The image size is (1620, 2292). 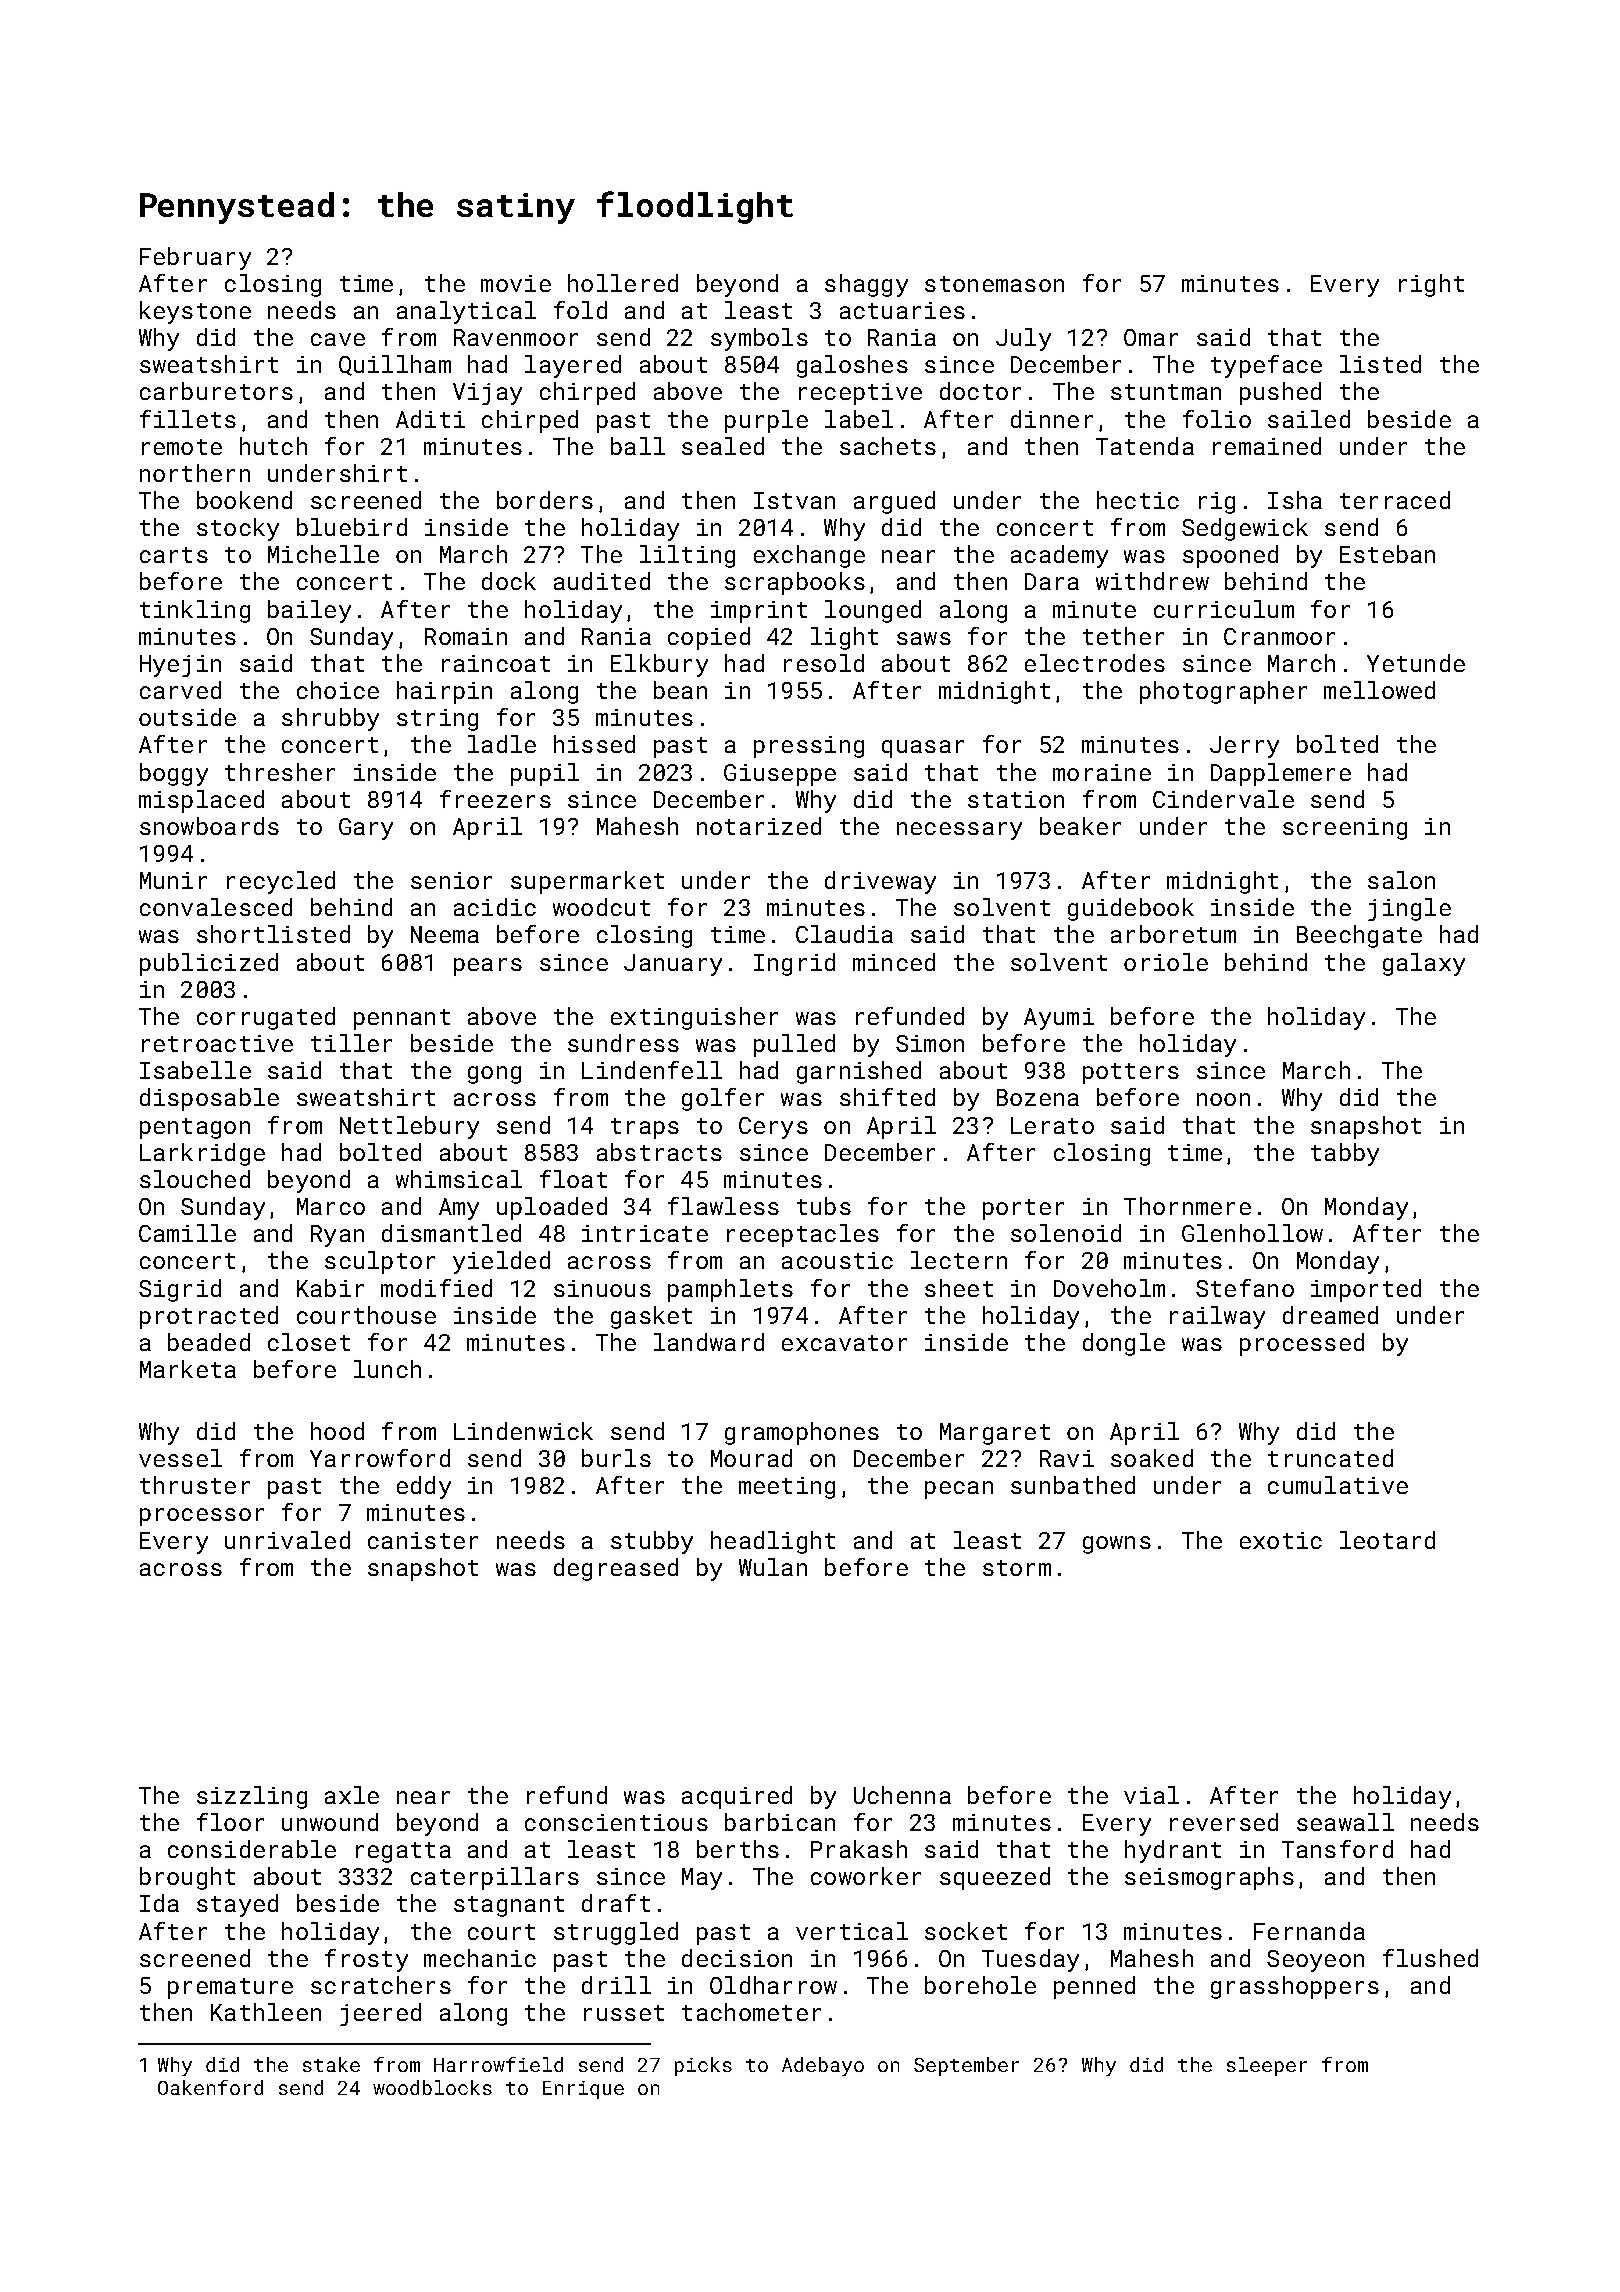 What do you see at coordinates (966, 2066) in the screenshot?
I see `September` at bounding box center [966, 2066].
